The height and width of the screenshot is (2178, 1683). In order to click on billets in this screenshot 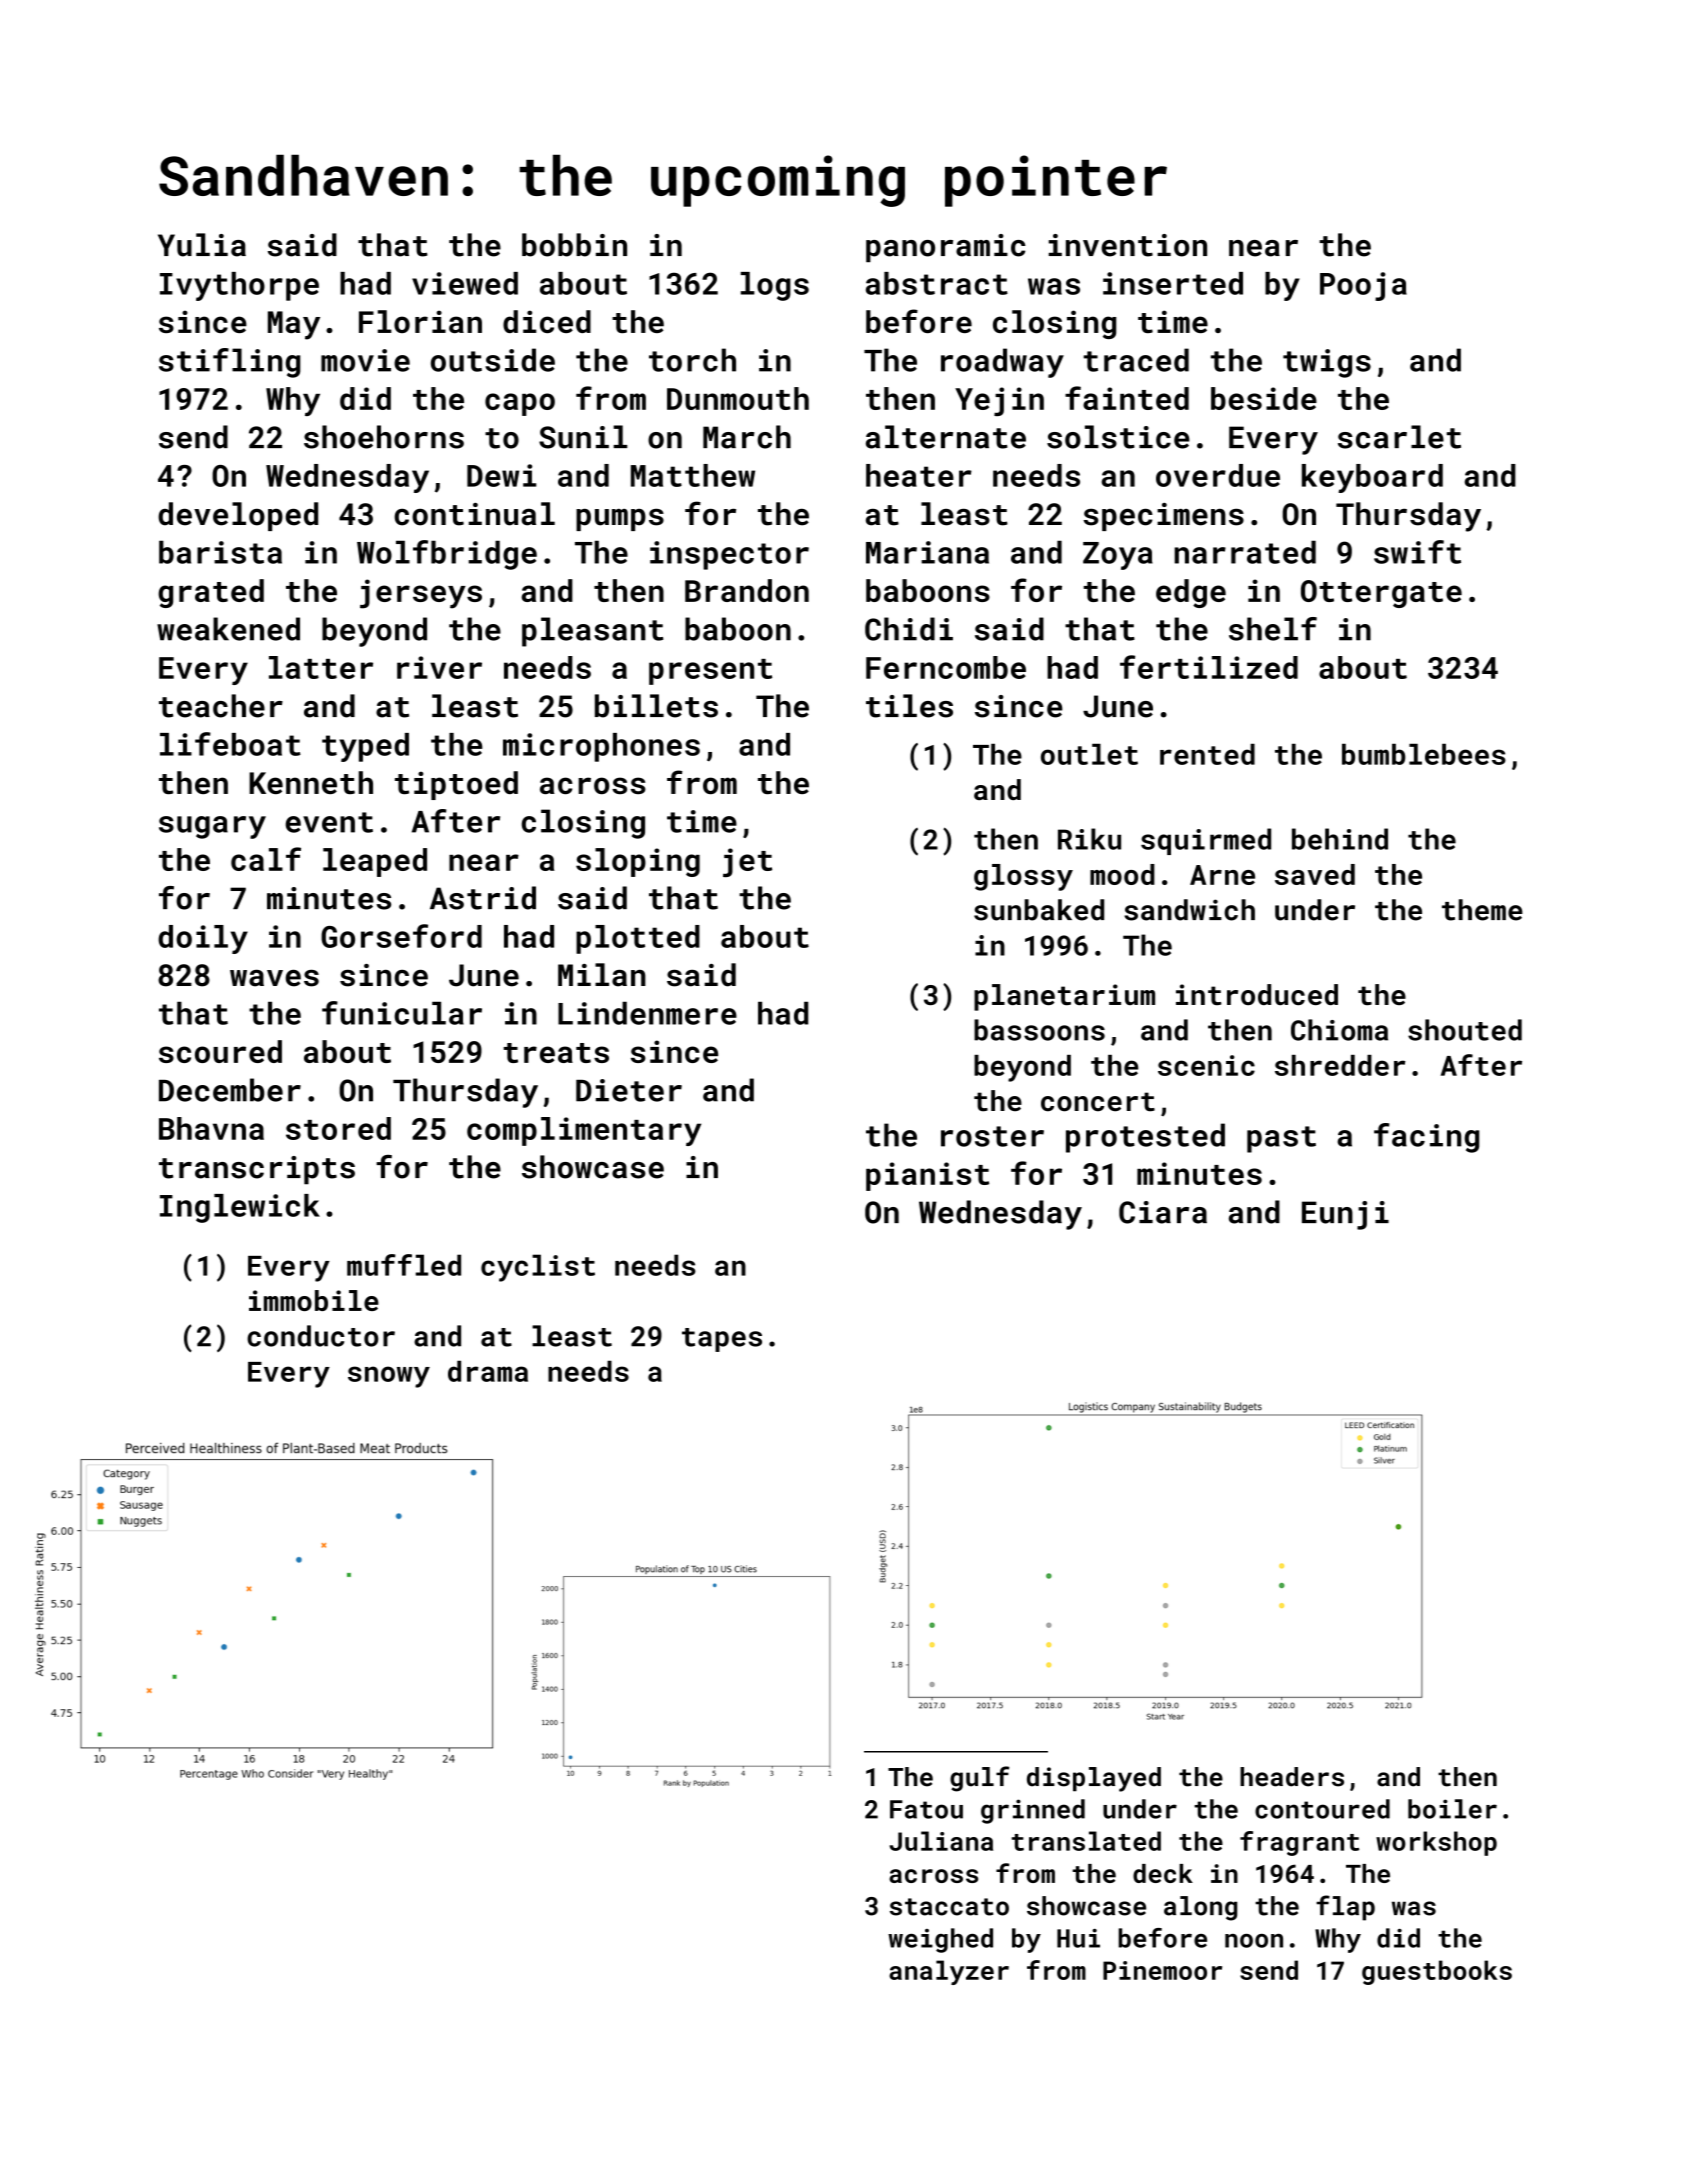, I will do `click(656, 706)`.
